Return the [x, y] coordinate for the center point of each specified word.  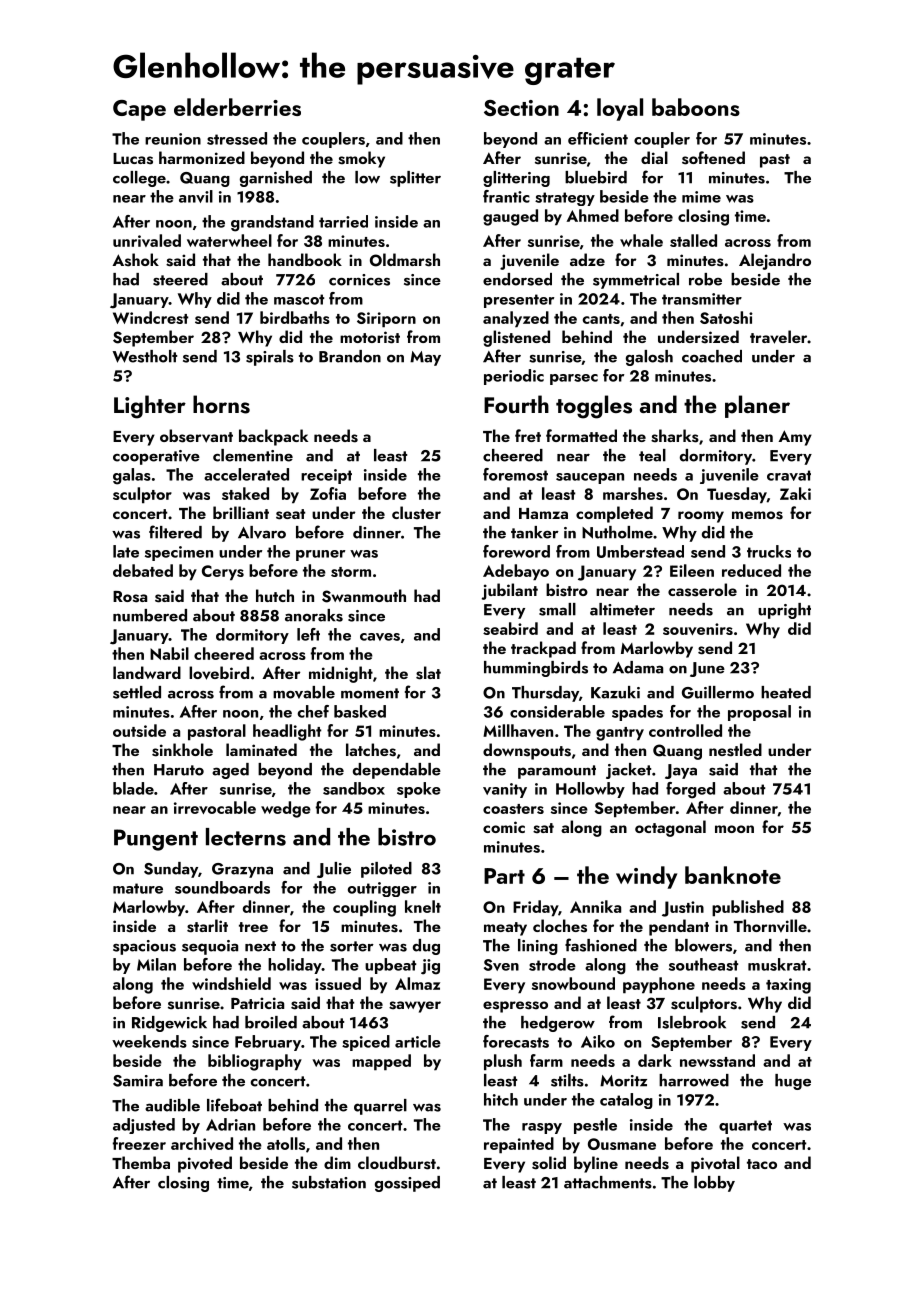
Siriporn [386, 320]
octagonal [670, 828]
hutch [275, 595]
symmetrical [636, 281]
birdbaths [295, 317]
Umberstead [640, 551]
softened [713, 158]
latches [371, 750]
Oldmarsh [405, 260]
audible [172, 1105]
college [139, 179]
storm [351, 572]
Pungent [156, 840]
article [418, 1041]
